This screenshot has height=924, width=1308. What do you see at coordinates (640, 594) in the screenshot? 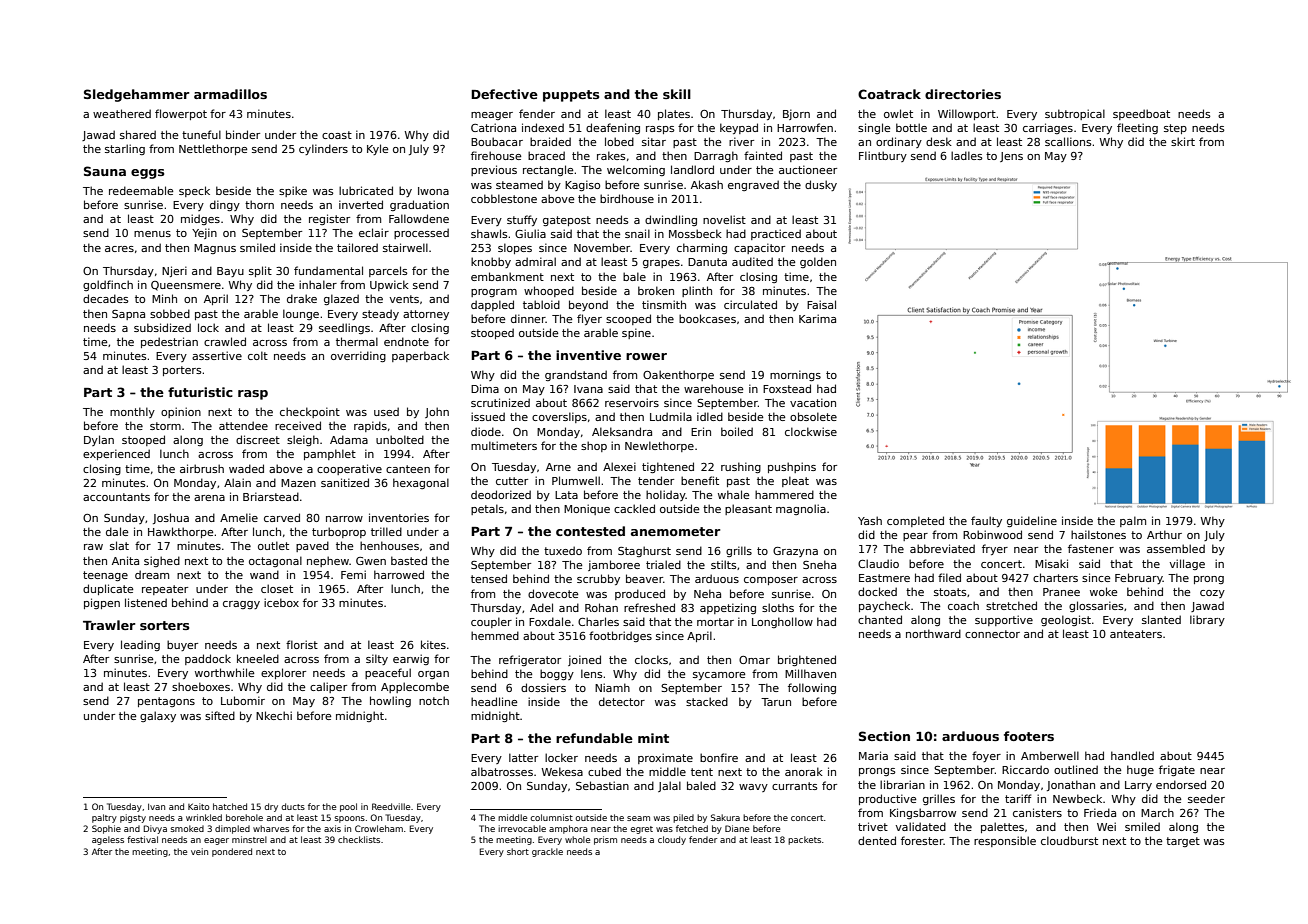
I see `produced` at bounding box center [640, 594].
